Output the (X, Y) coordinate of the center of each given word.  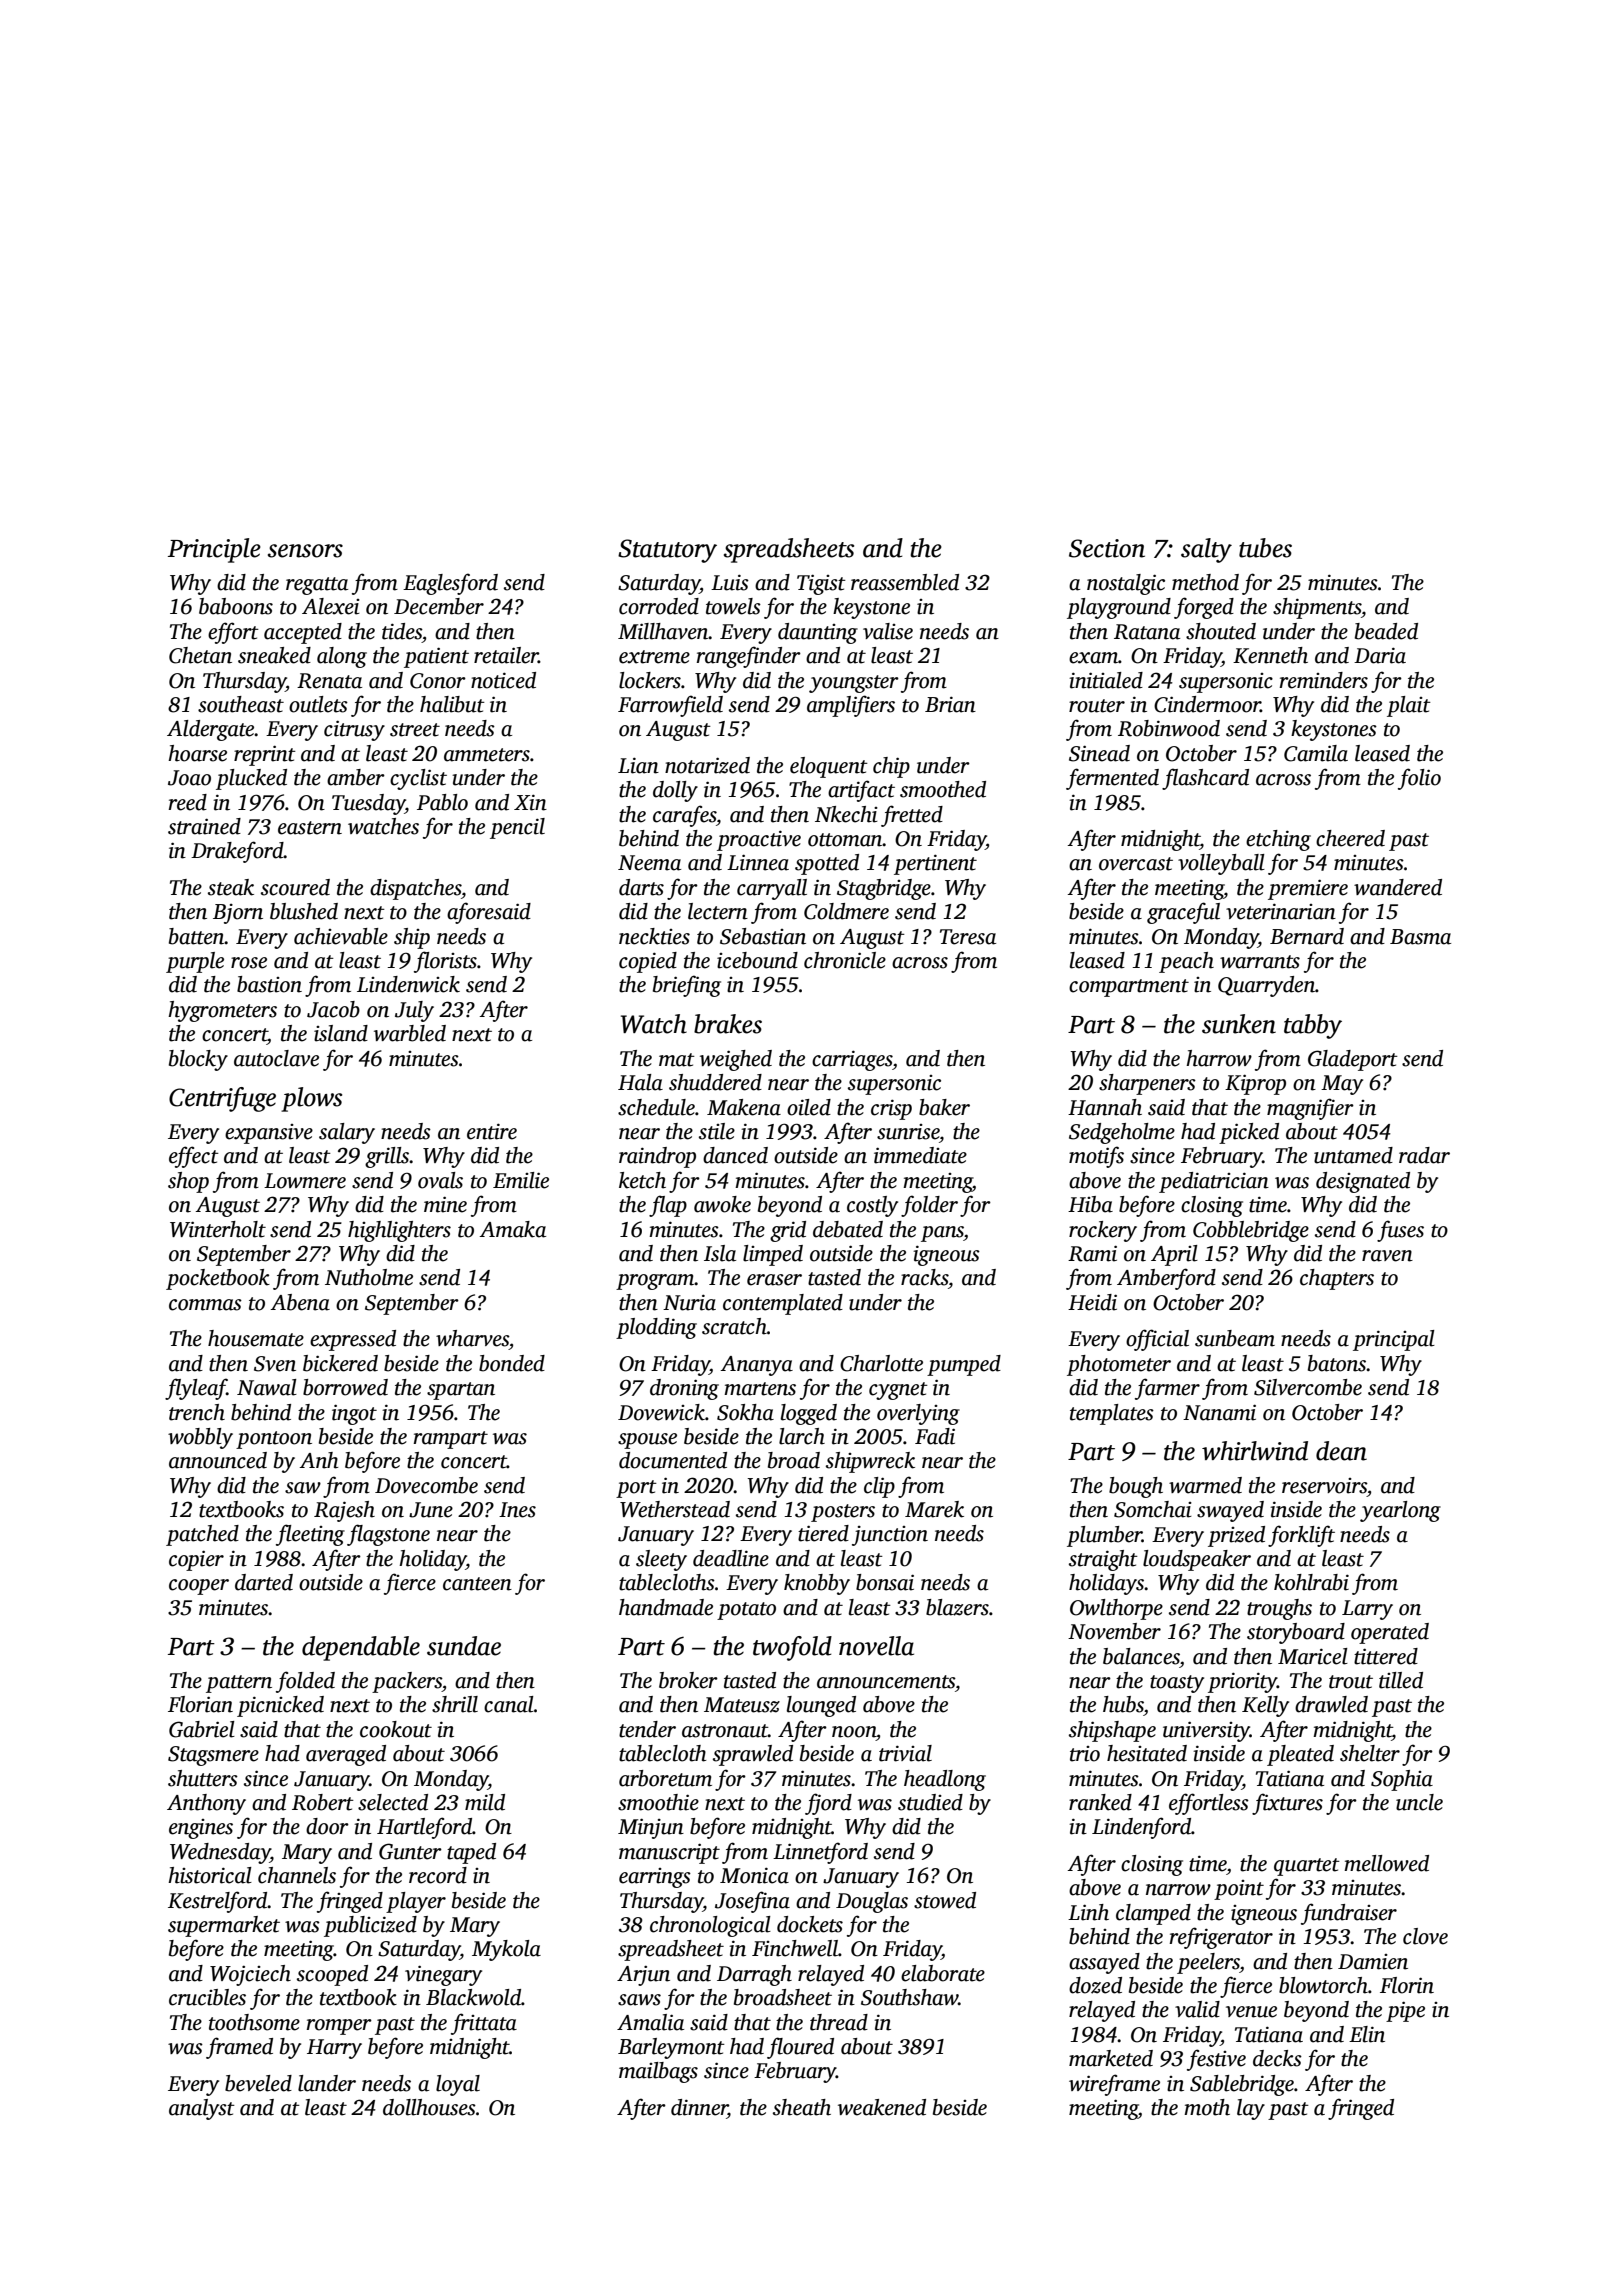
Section (1107, 548)
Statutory (667, 551)
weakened (882, 2107)
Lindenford (1142, 1828)
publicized (370, 1926)
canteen (477, 1584)
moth (1207, 2107)
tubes (1265, 548)
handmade (666, 1607)
